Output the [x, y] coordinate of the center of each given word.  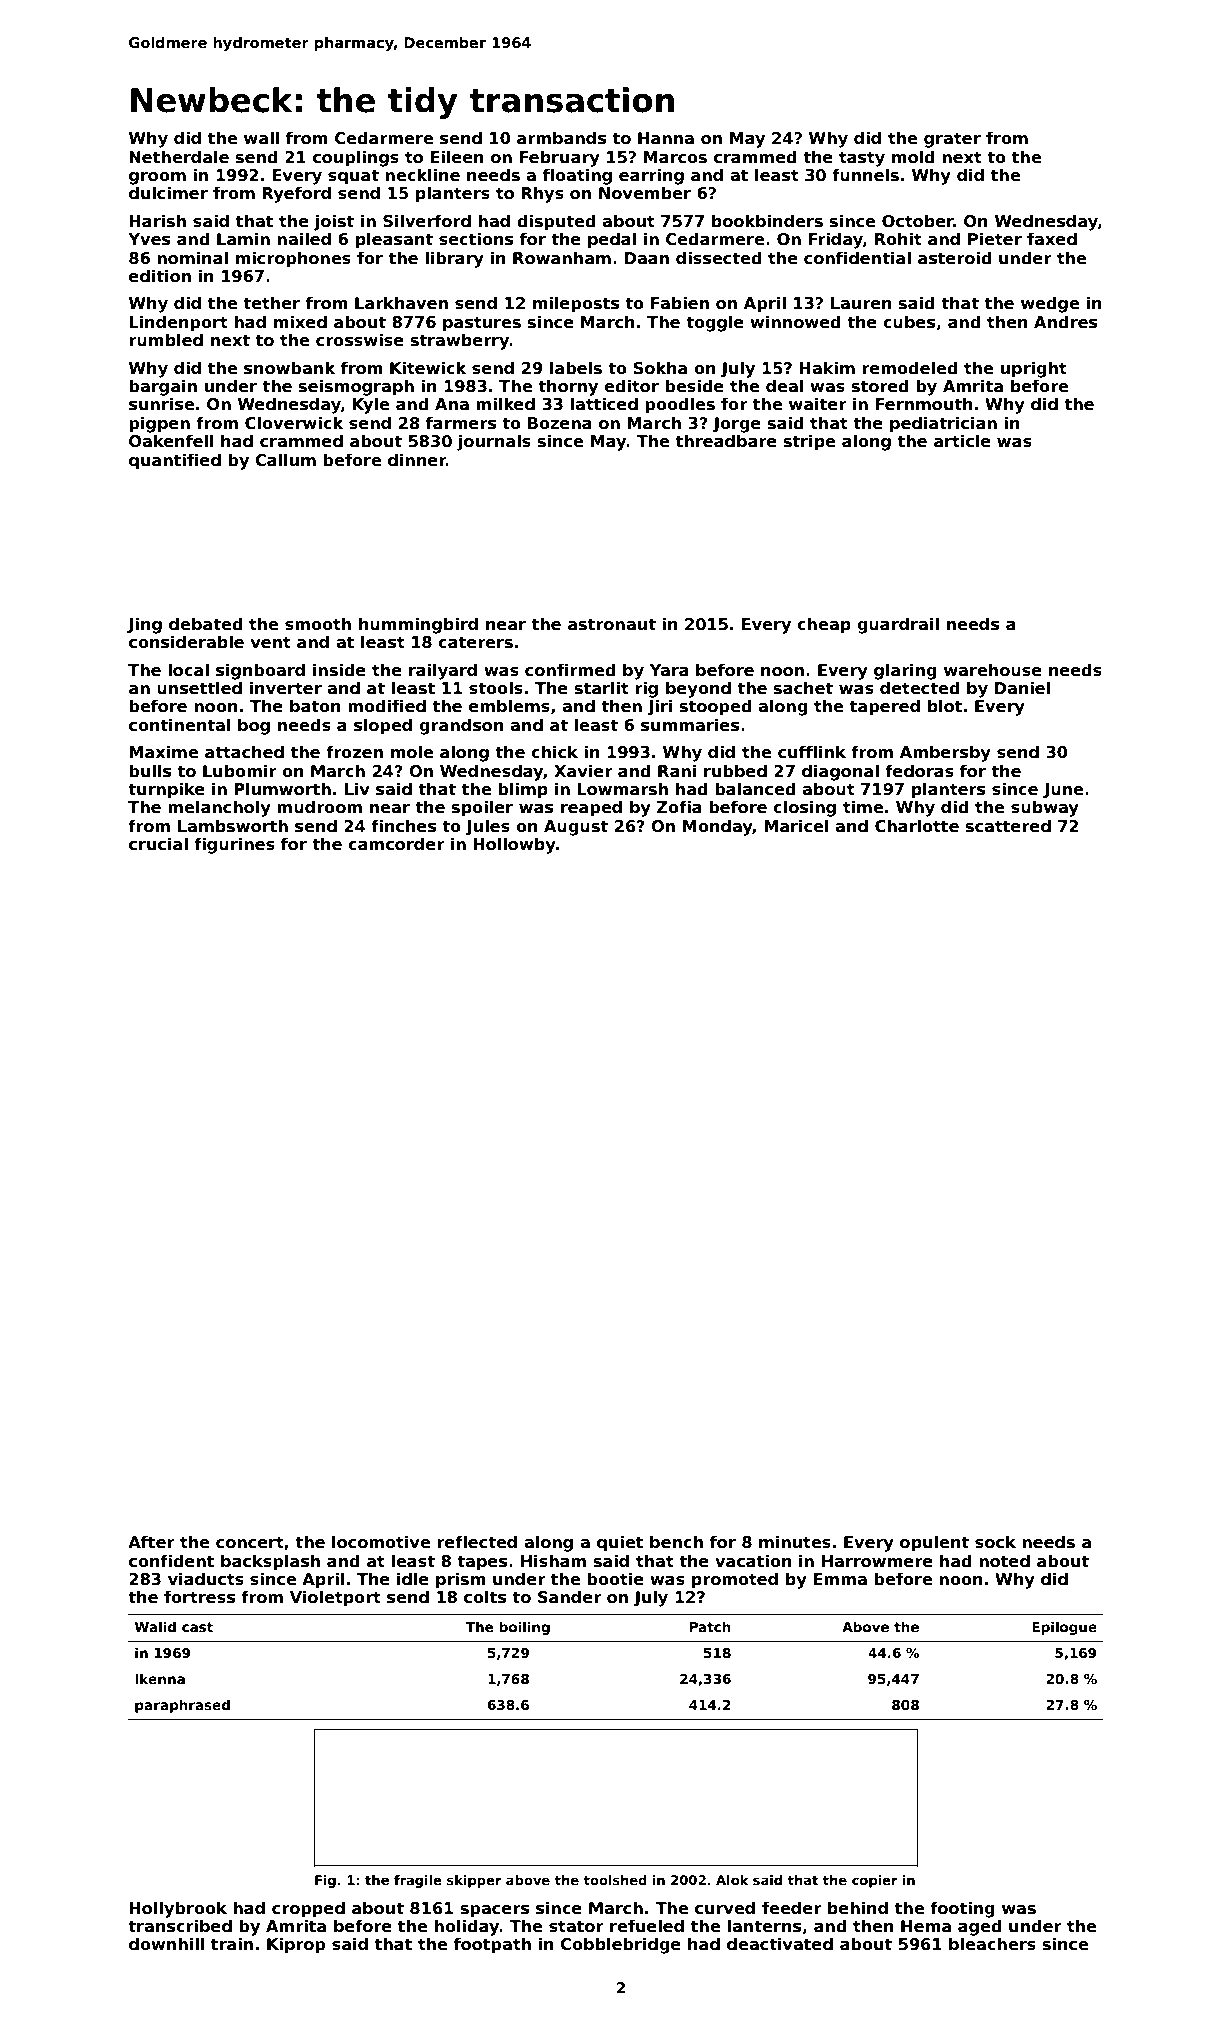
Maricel [796, 826]
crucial [158, 843]
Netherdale [179, 157]
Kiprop [296, 1945]
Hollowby [514, 845]
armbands [561, 138]
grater [952, 140]
